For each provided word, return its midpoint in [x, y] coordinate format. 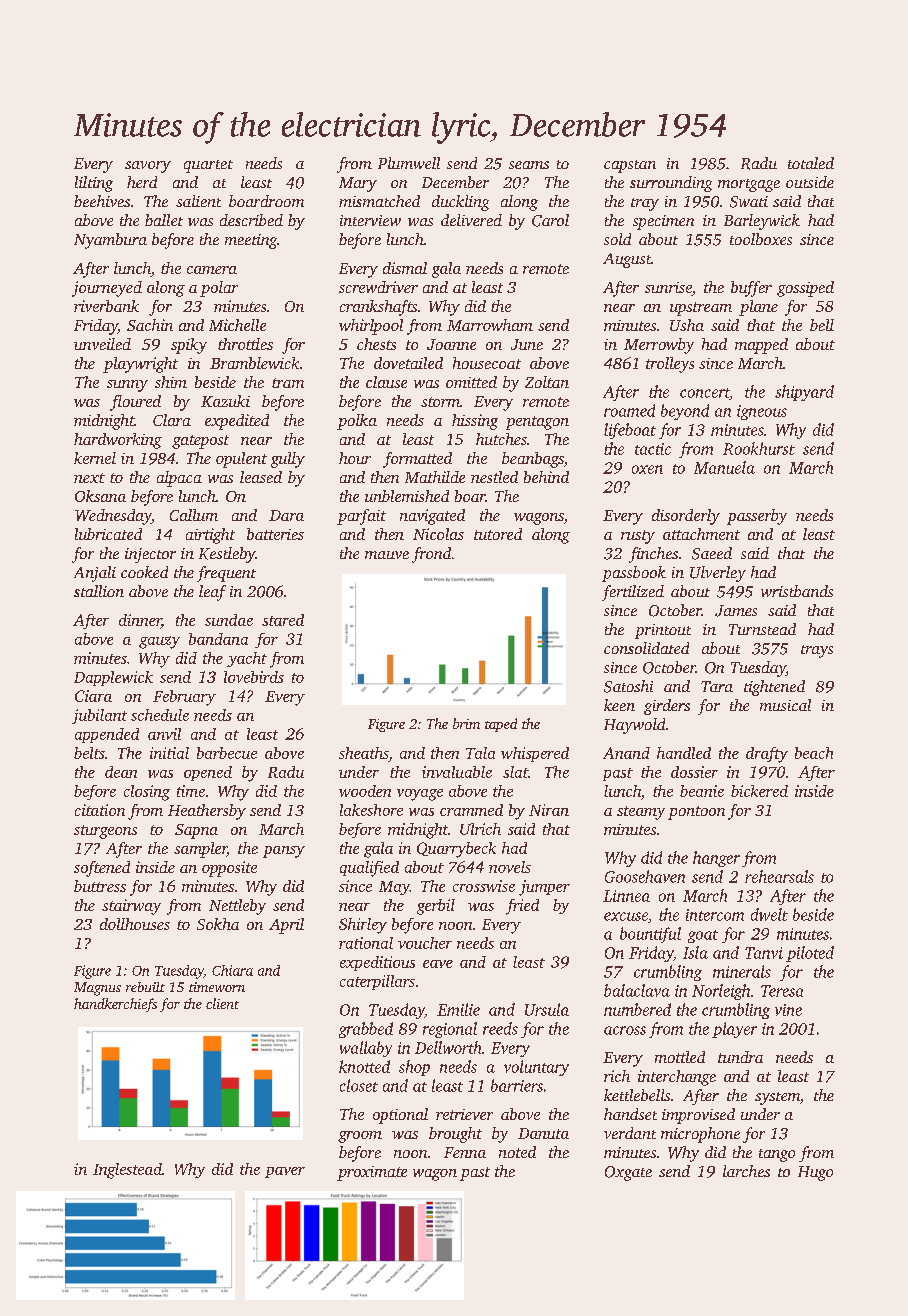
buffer [751, 289]
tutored [498, 534]
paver [285, 1172]
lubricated [108, 534]
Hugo [815, 1173]
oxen [647, 469]
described [251, 220]
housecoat [487, 363]
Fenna [465, 1152]
